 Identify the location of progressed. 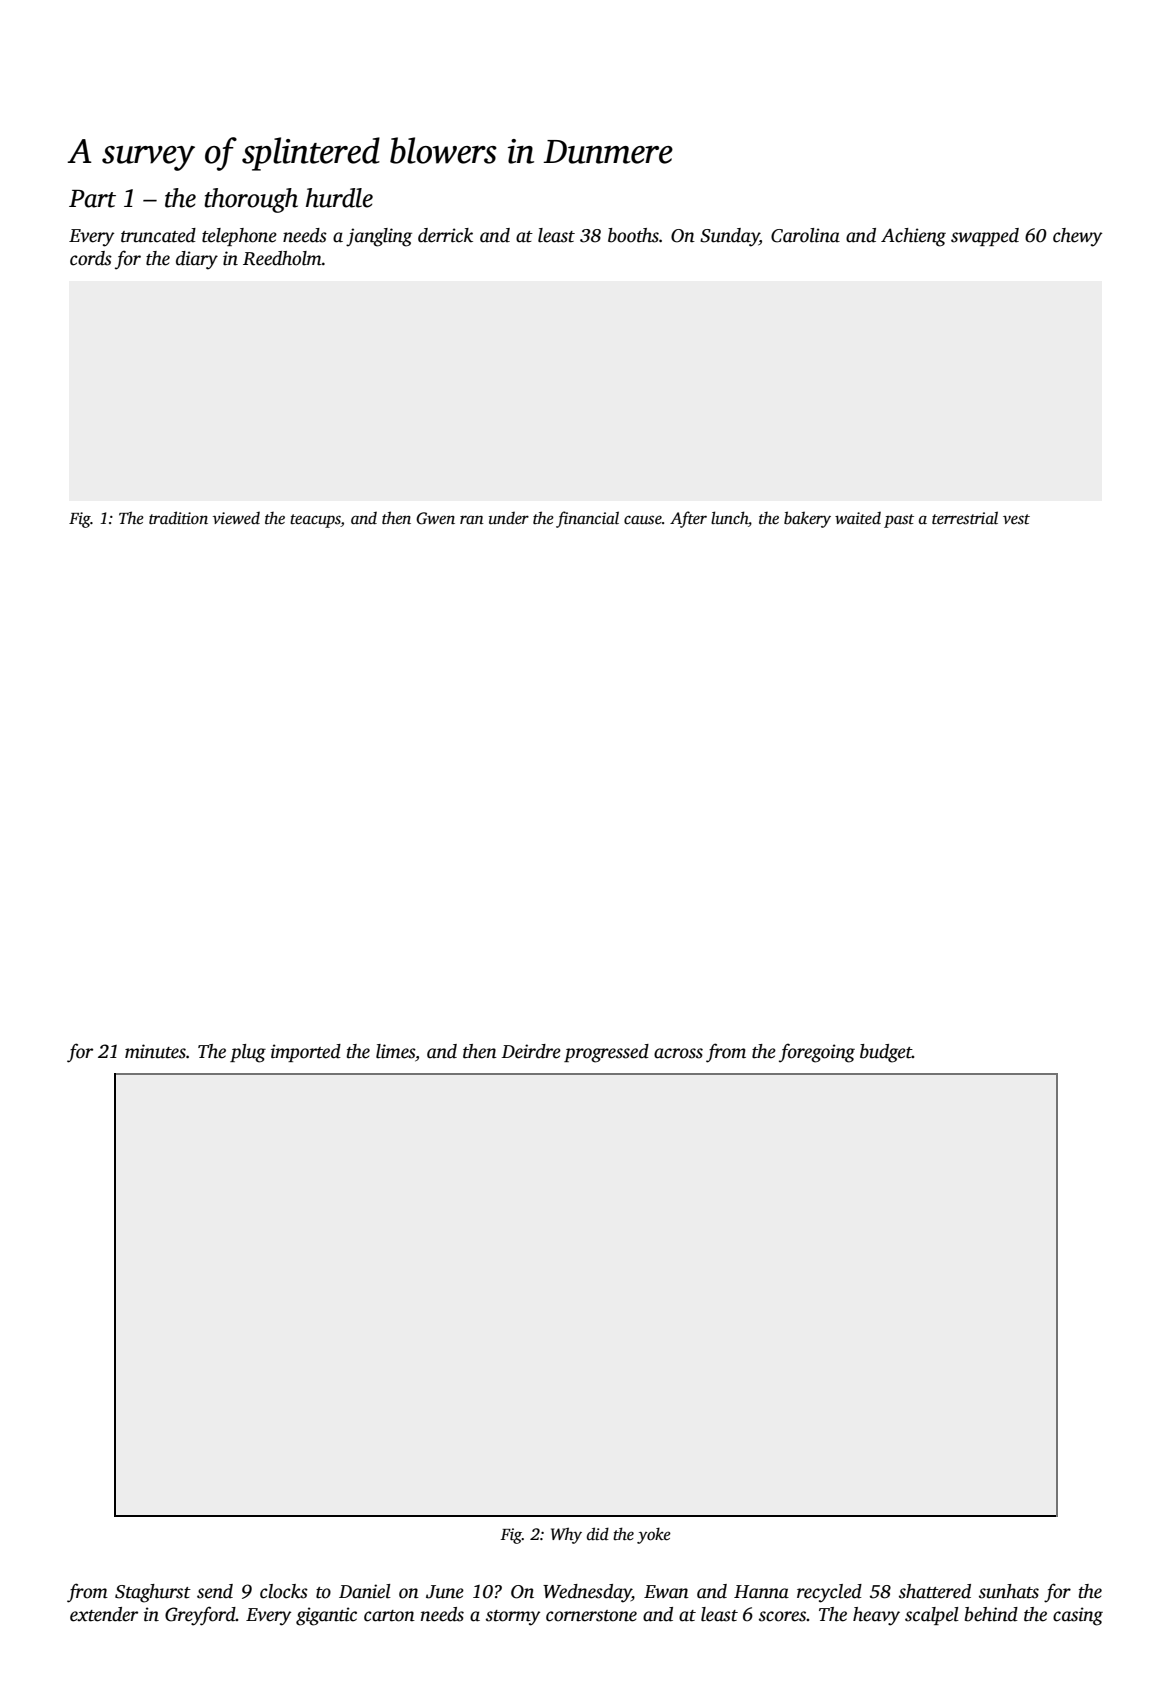
(606, 1053).
